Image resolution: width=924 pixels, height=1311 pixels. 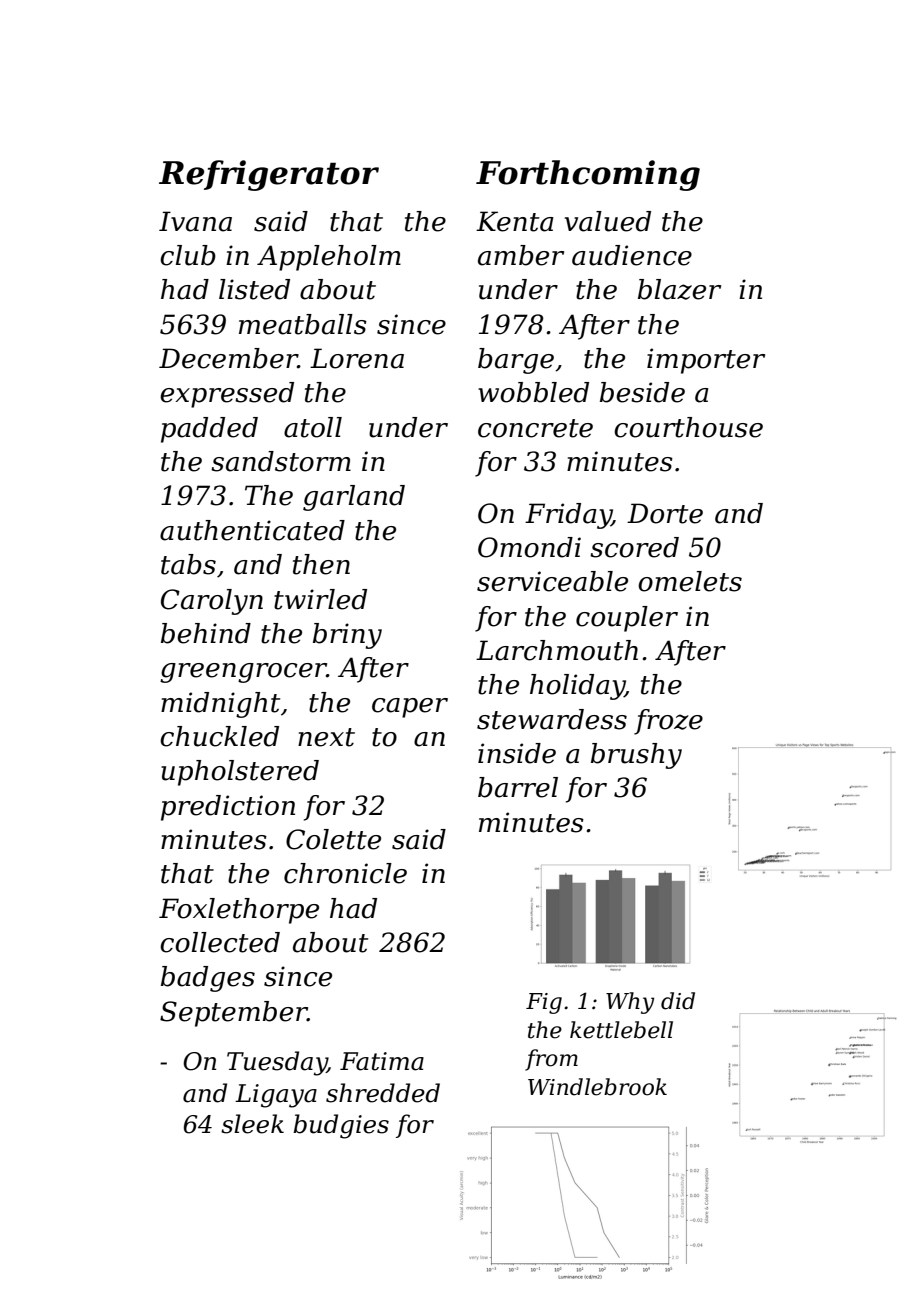 I want to click on Ivana, so click(x=195, y=221).
